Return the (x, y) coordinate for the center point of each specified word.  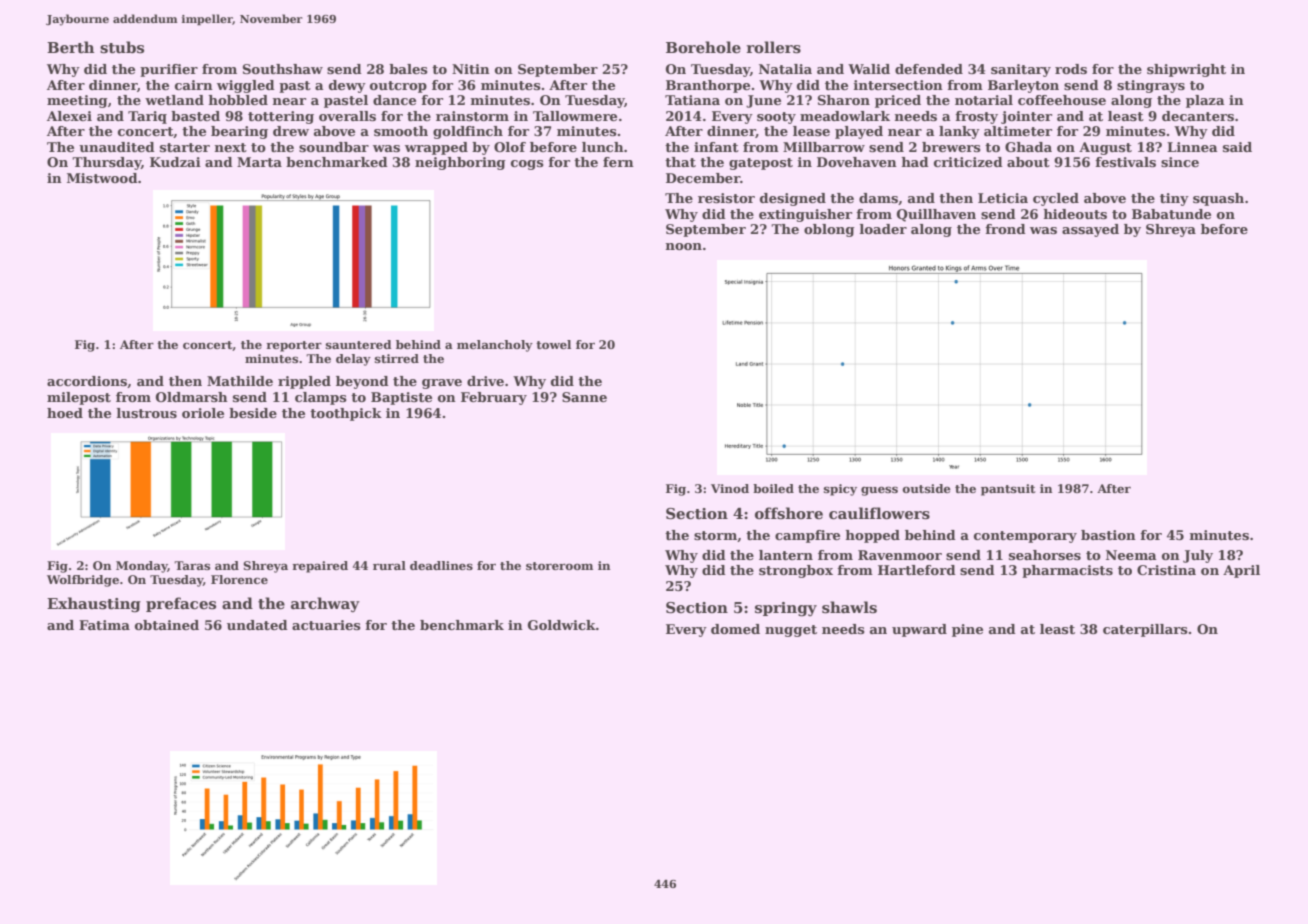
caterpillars (1145, 630)
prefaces (181, 604)
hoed (65, 413)
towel (553, 344)
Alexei (69, 116)
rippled (304, 382)
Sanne (584, 397)
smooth (401, 131)
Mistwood (102, 178)
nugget (791, 631)
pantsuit (1008, 490)
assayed (1090, 230)
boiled (773, 488)
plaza (1205, 101)
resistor (726, 198)
